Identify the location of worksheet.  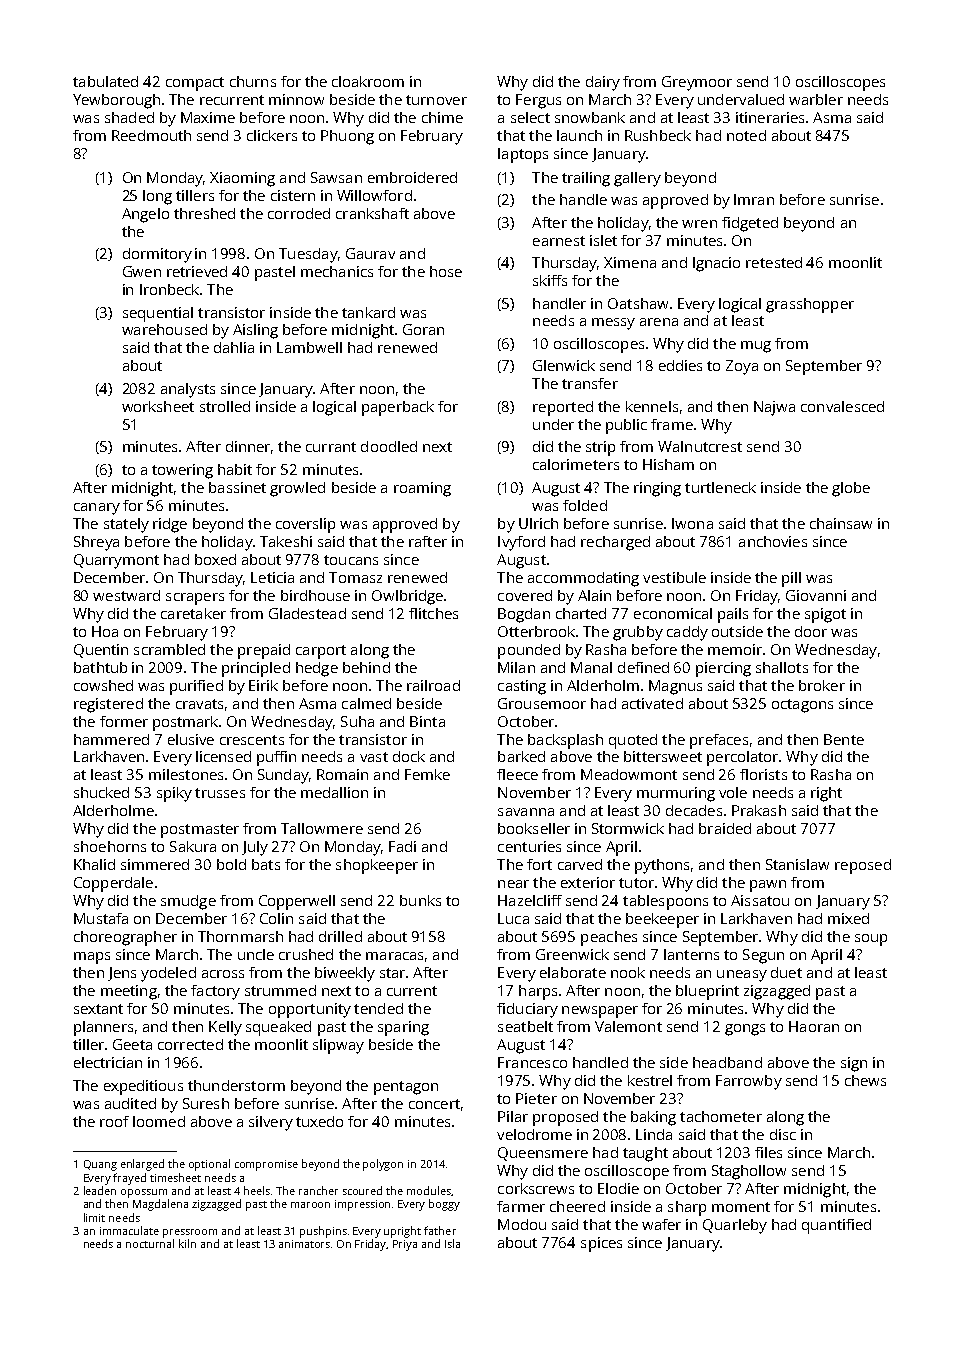
(158, 406).
